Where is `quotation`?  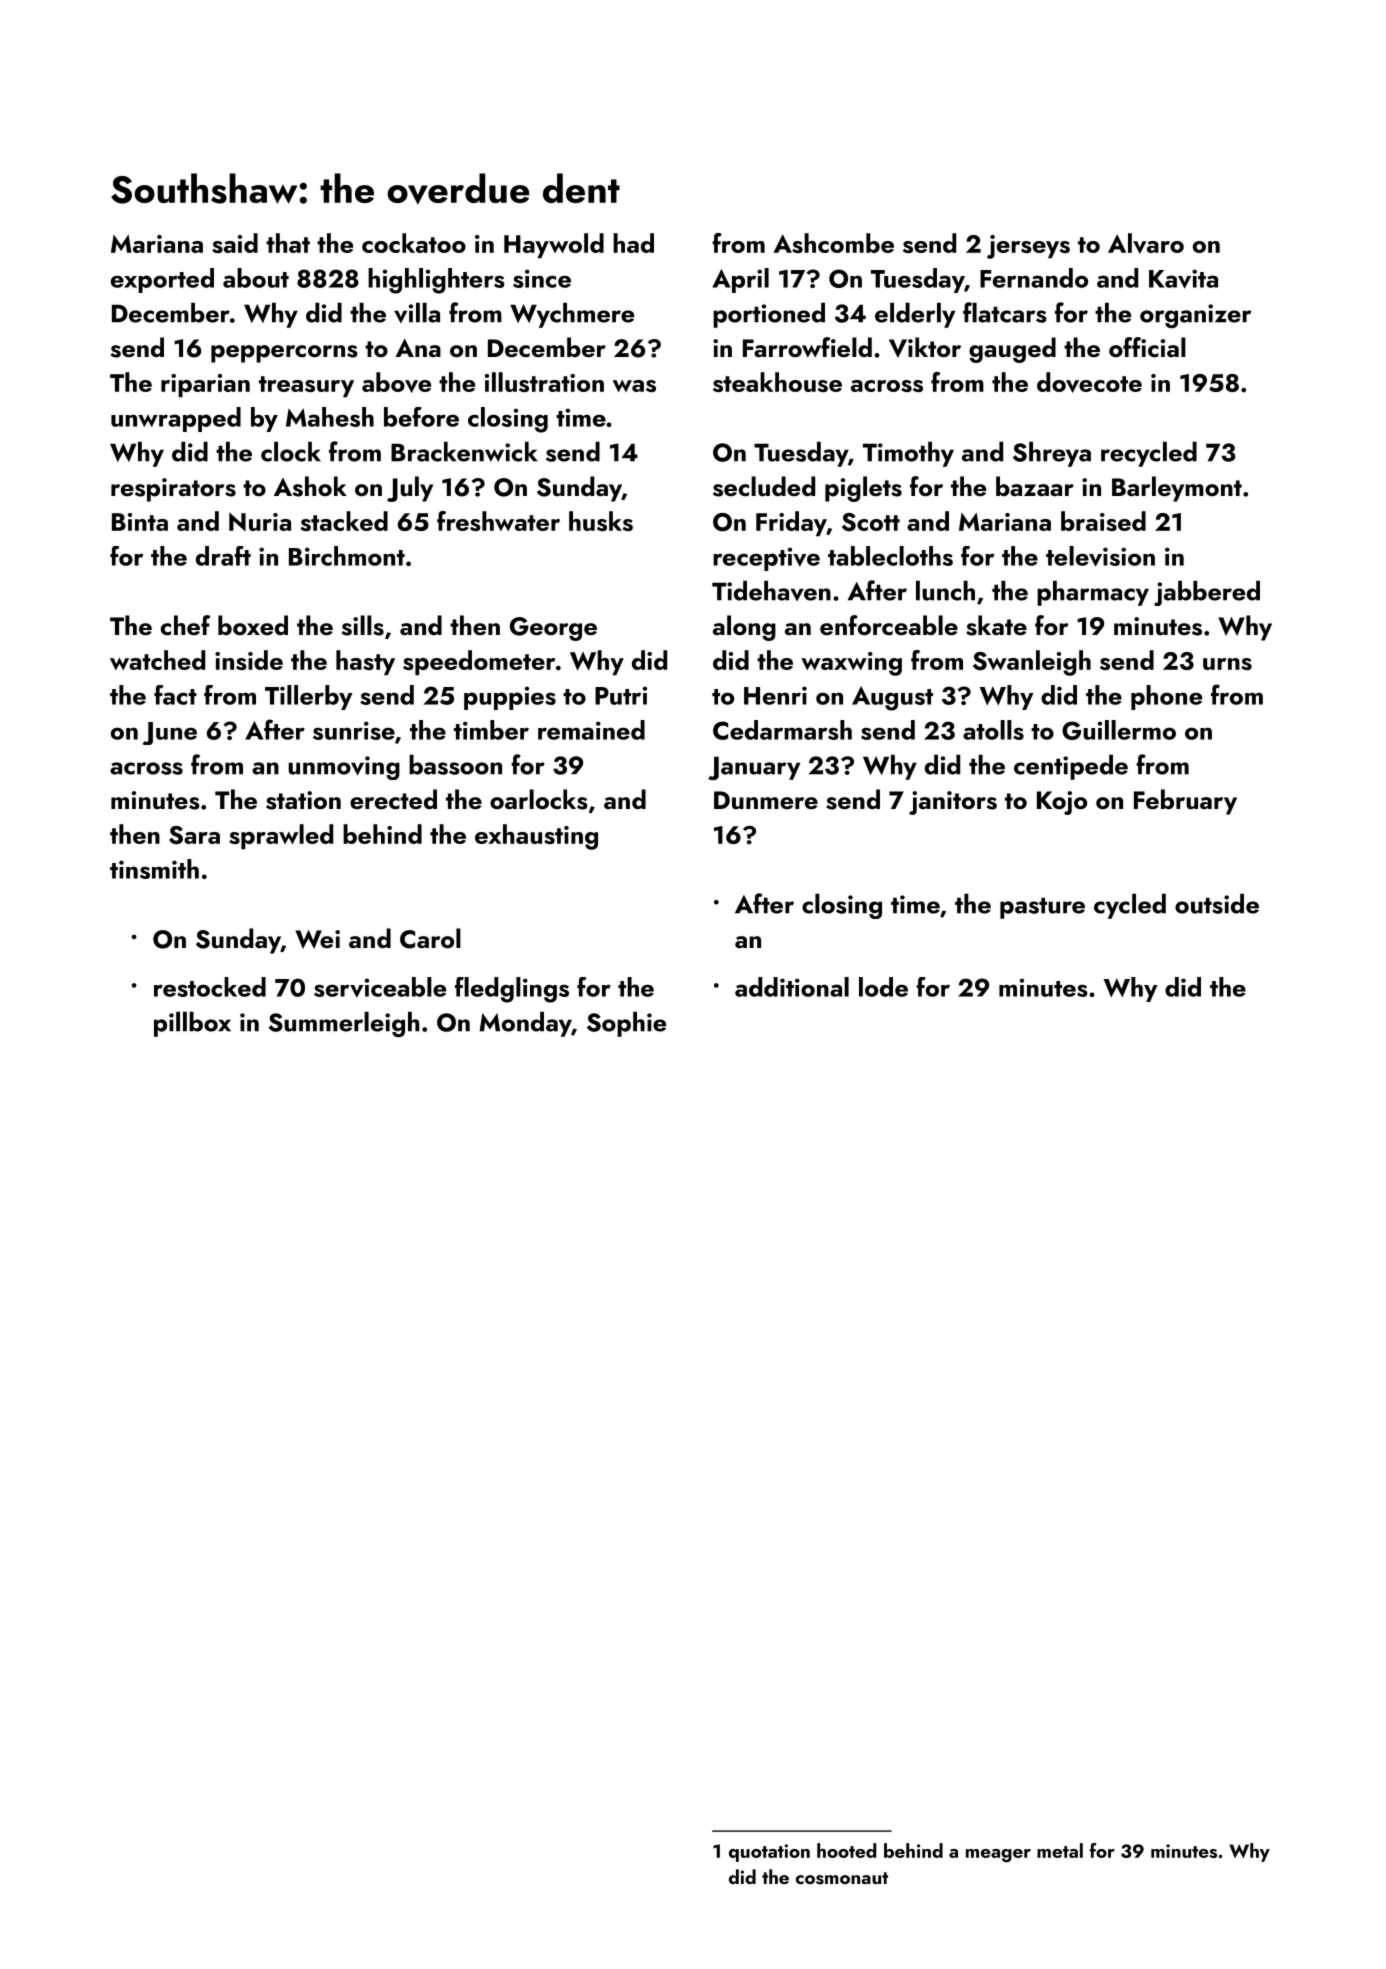
quotation is located at coordinates (769, 1853).
